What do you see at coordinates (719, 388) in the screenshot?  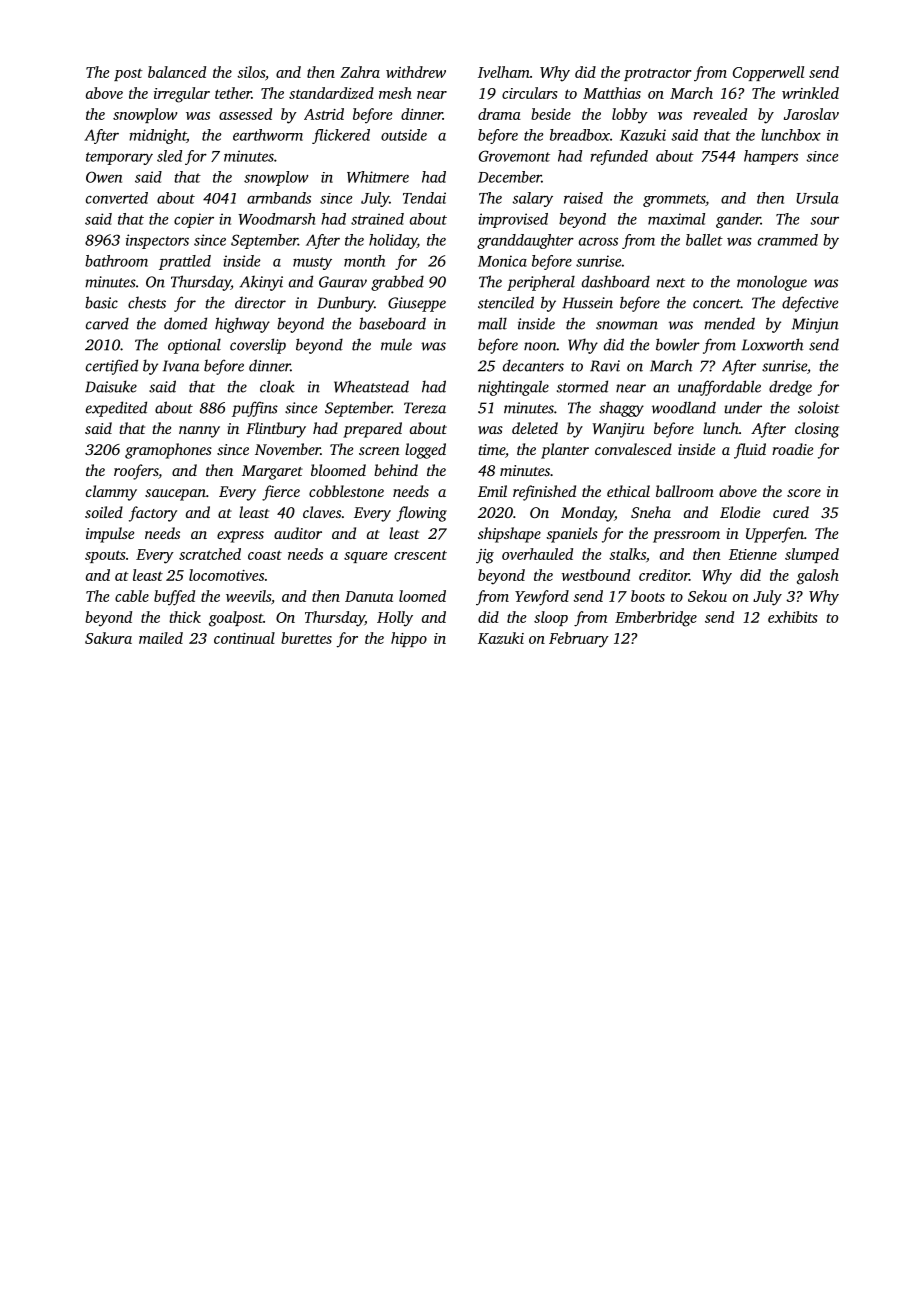 I see `unaffordable` at bounding box center [719, 388].
